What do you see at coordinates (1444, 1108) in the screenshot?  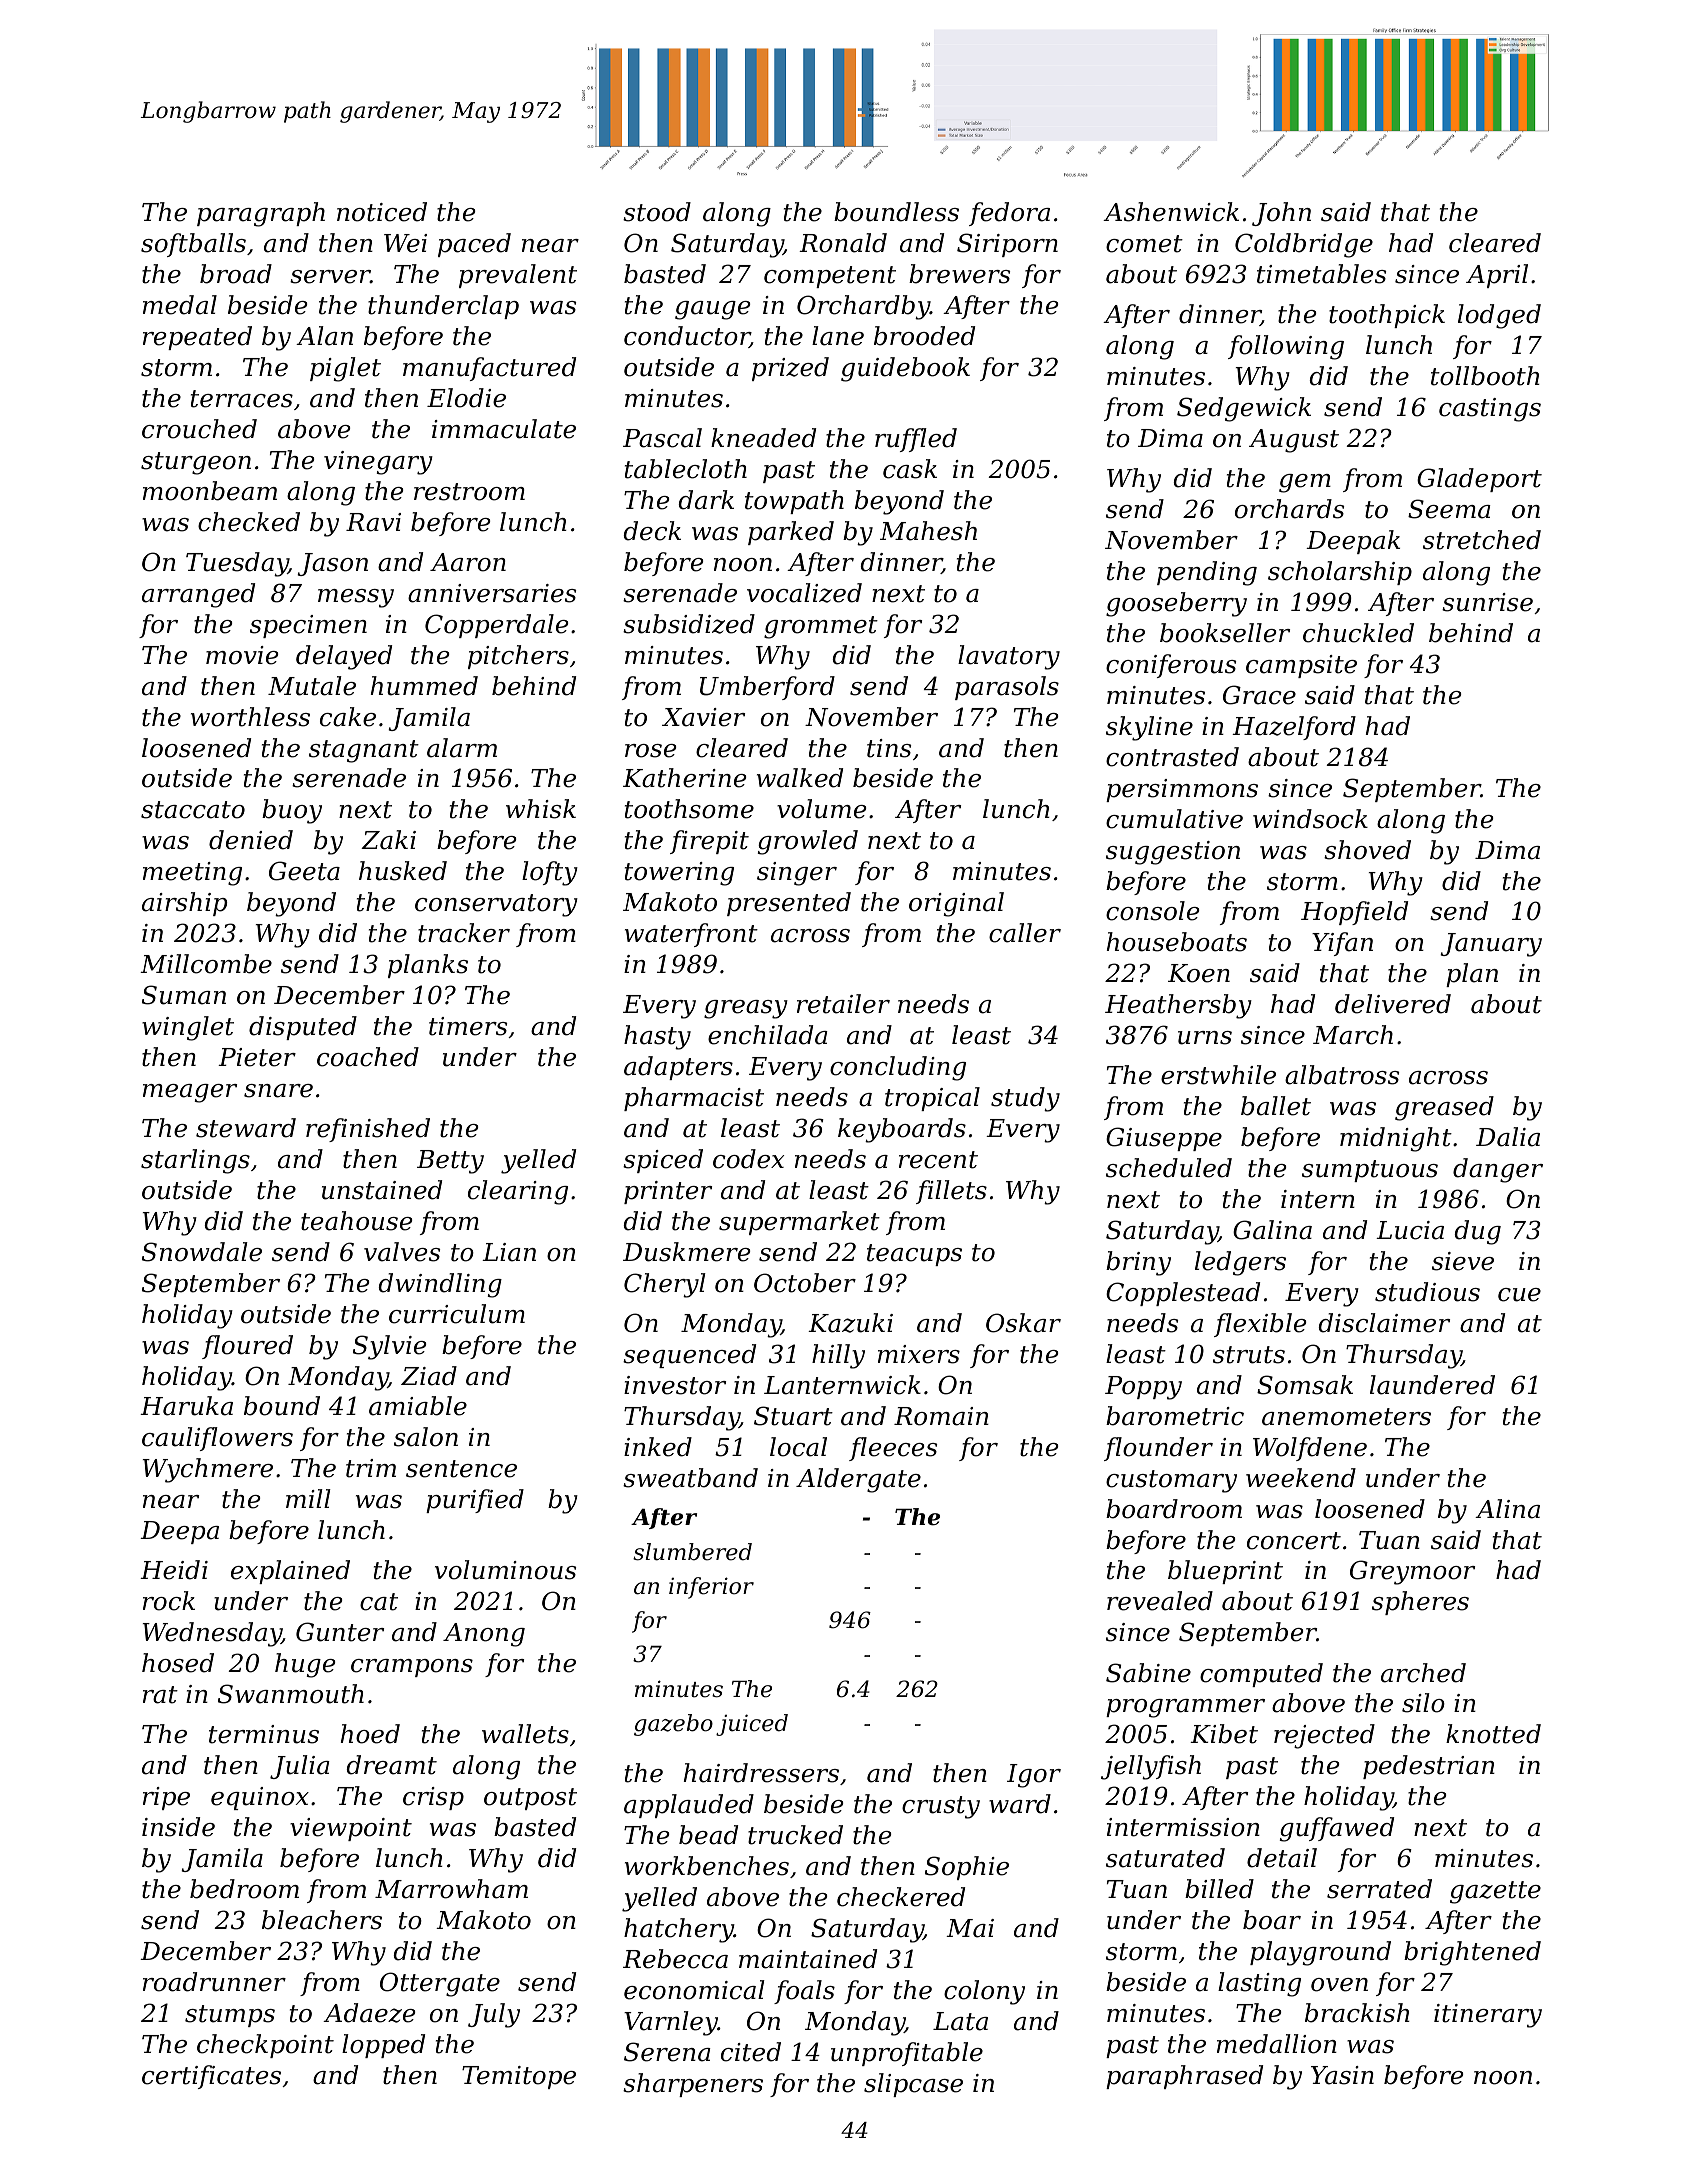 I see `greased` at bounding box center [1444, 1108].
